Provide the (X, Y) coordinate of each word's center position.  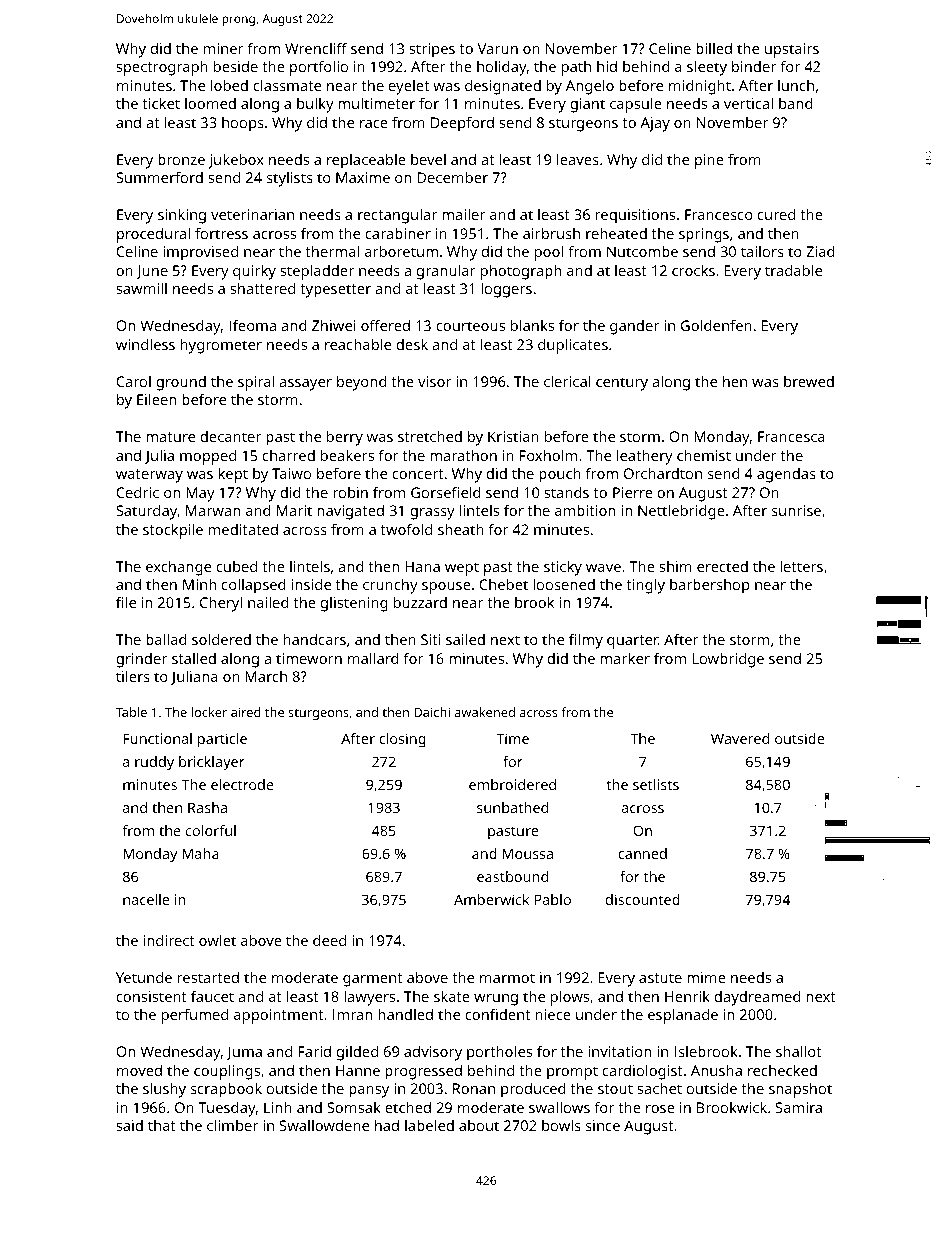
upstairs (792, 50)
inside (311, 584)
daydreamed (757, 998)
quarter (632, 642)
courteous (470, 326)
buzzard (420, 602)
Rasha (207, 807)
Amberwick (491, 899)
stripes (432, 50)
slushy (164, 1090)
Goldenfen (716, 325)
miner (224, 48)
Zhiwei (334, 325)
